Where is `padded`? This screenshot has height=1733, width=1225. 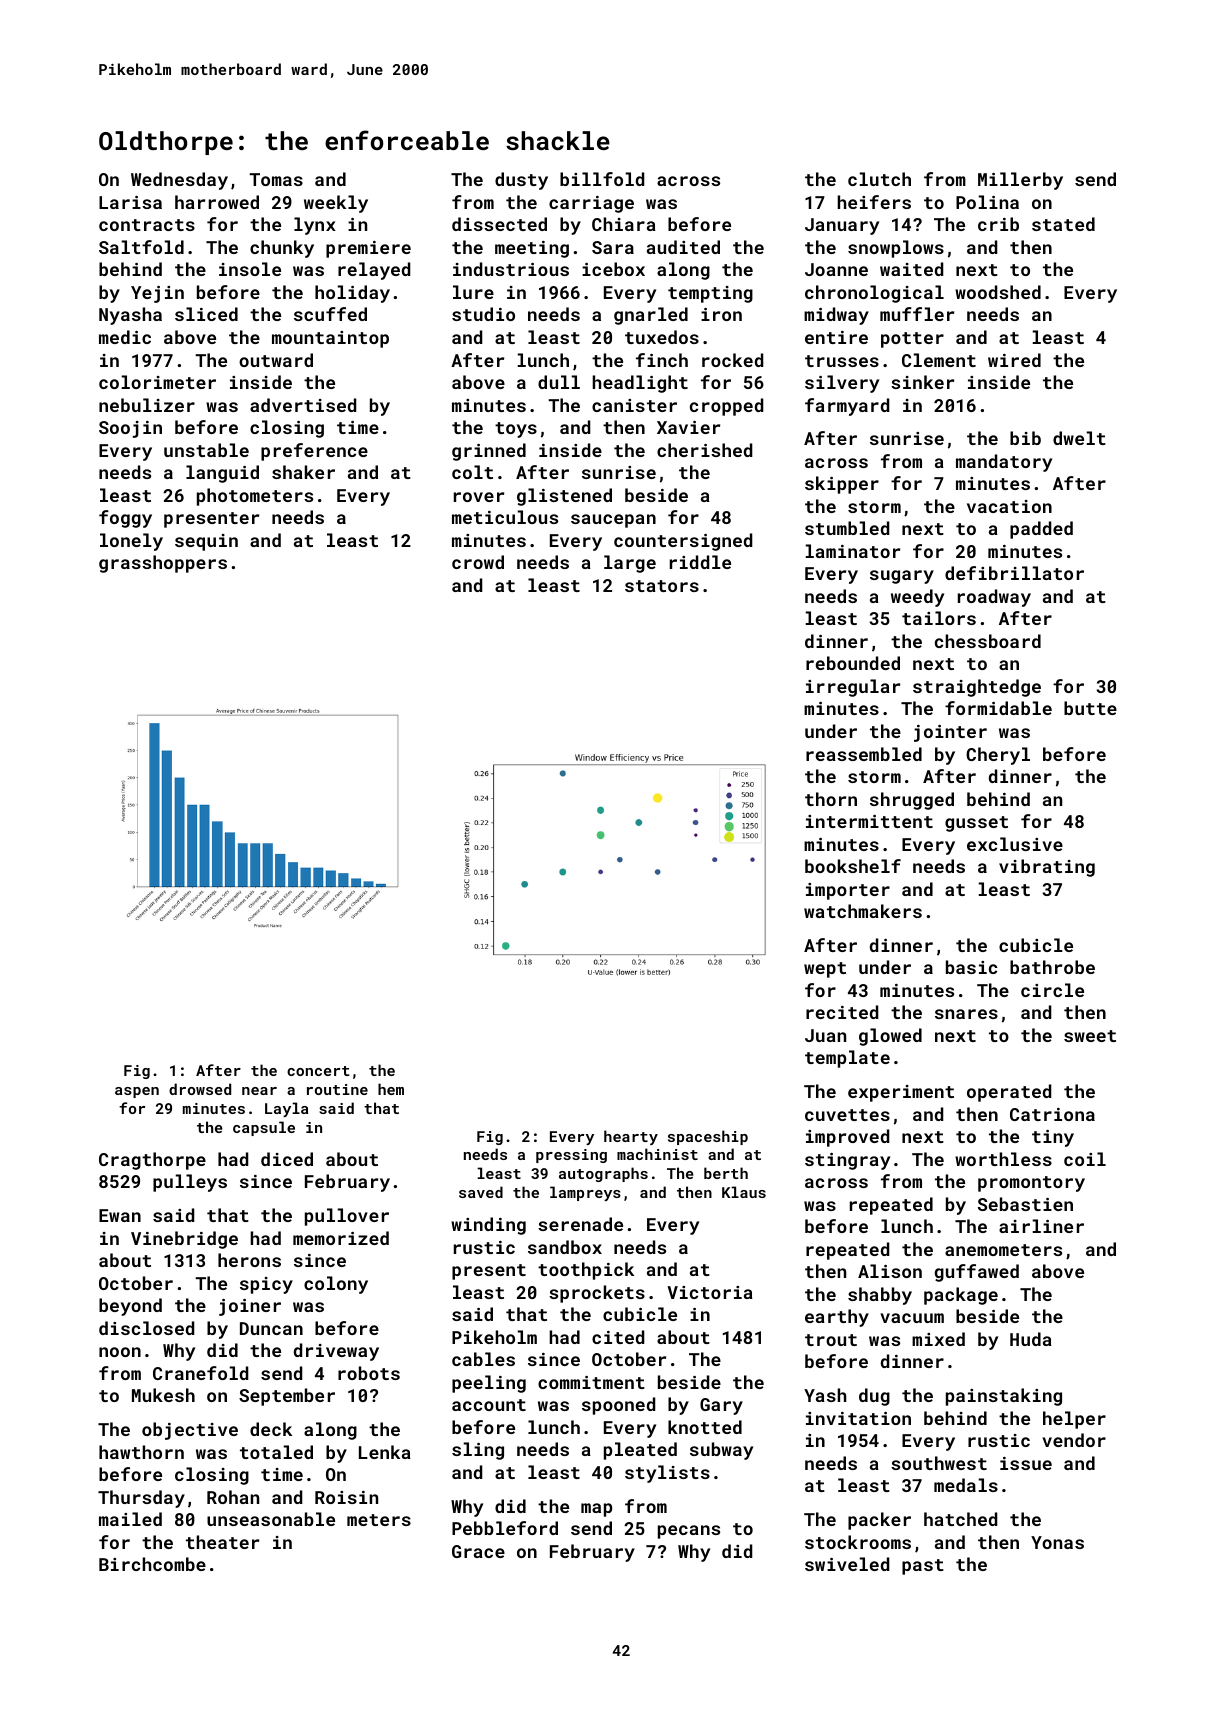
padded is located at coordinates (1041, 530).
